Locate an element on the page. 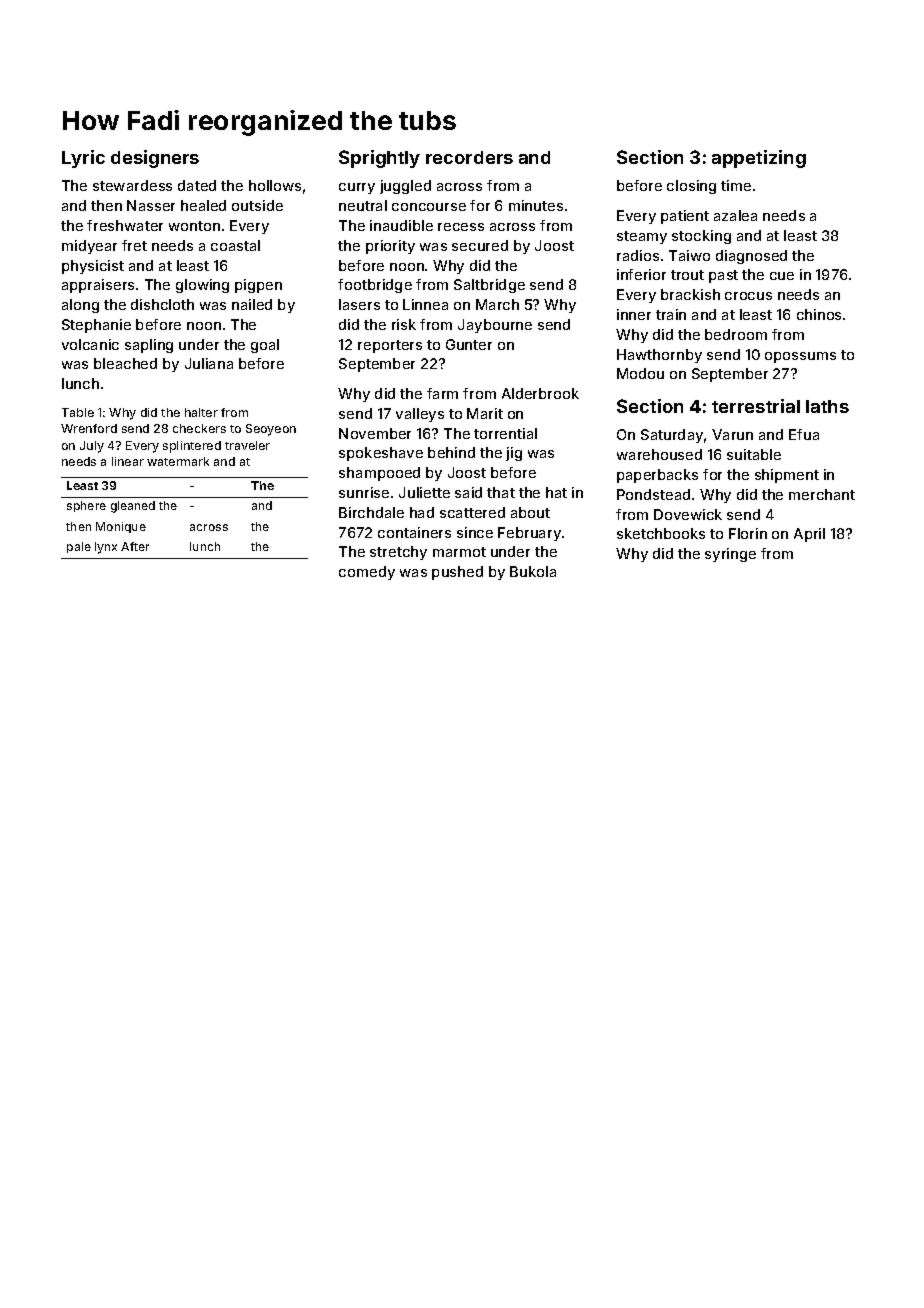 The image size is (924, 1308). closing is located at coordinates (691, 187).
